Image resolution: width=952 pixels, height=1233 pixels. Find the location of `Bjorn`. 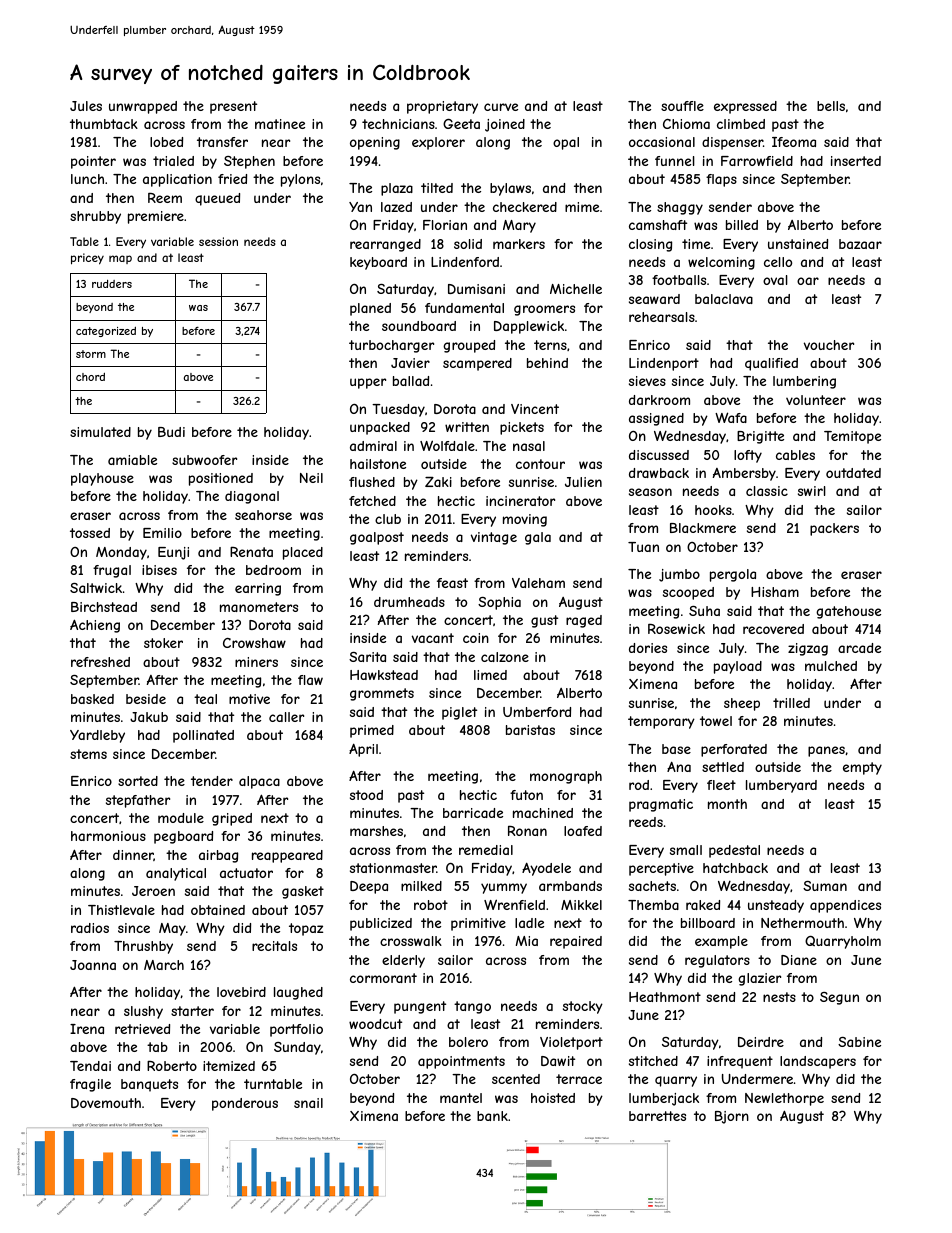

Bjorn is located at coordinates (732, 1117).
